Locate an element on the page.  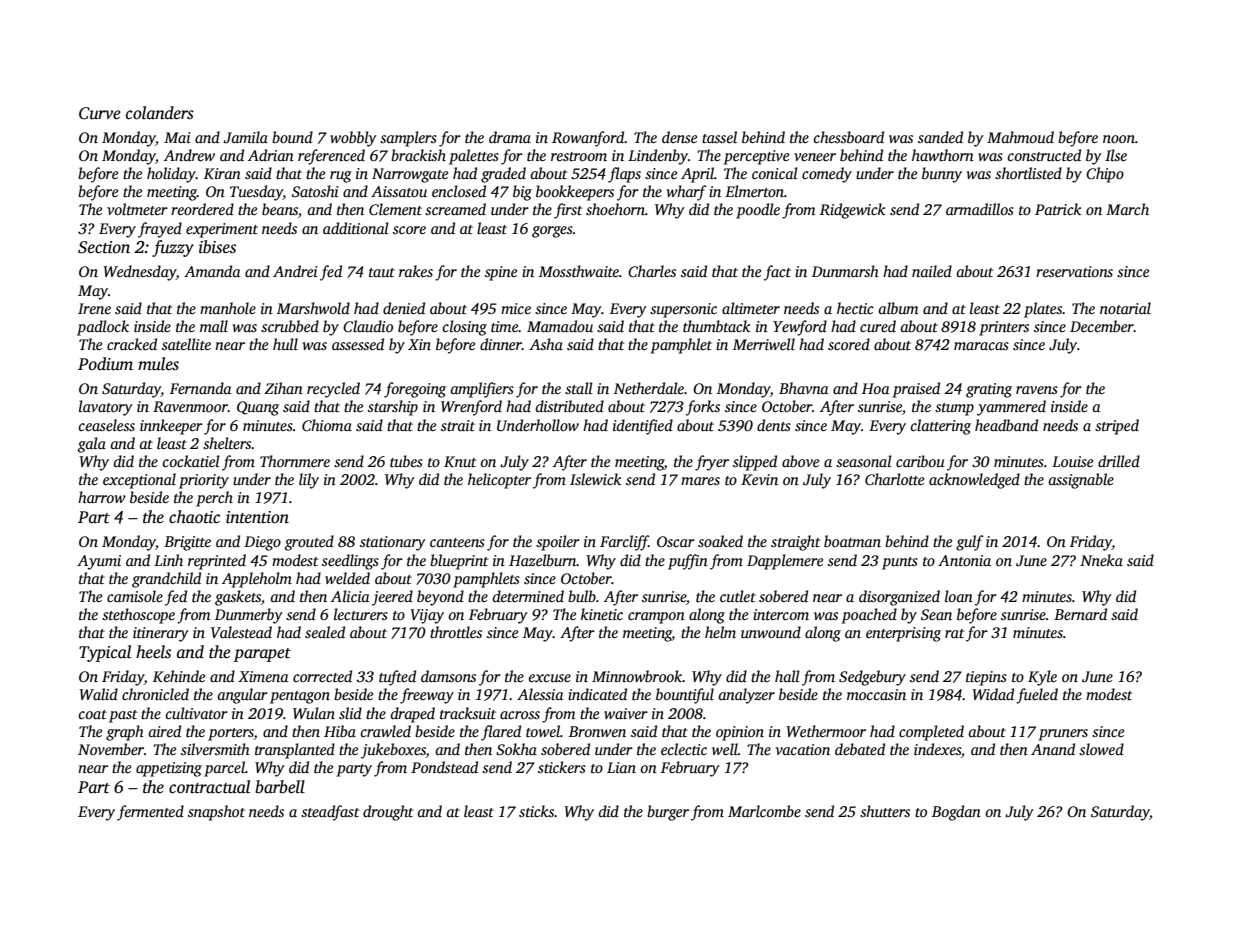
satellite is located at coordinates (186, 344).
